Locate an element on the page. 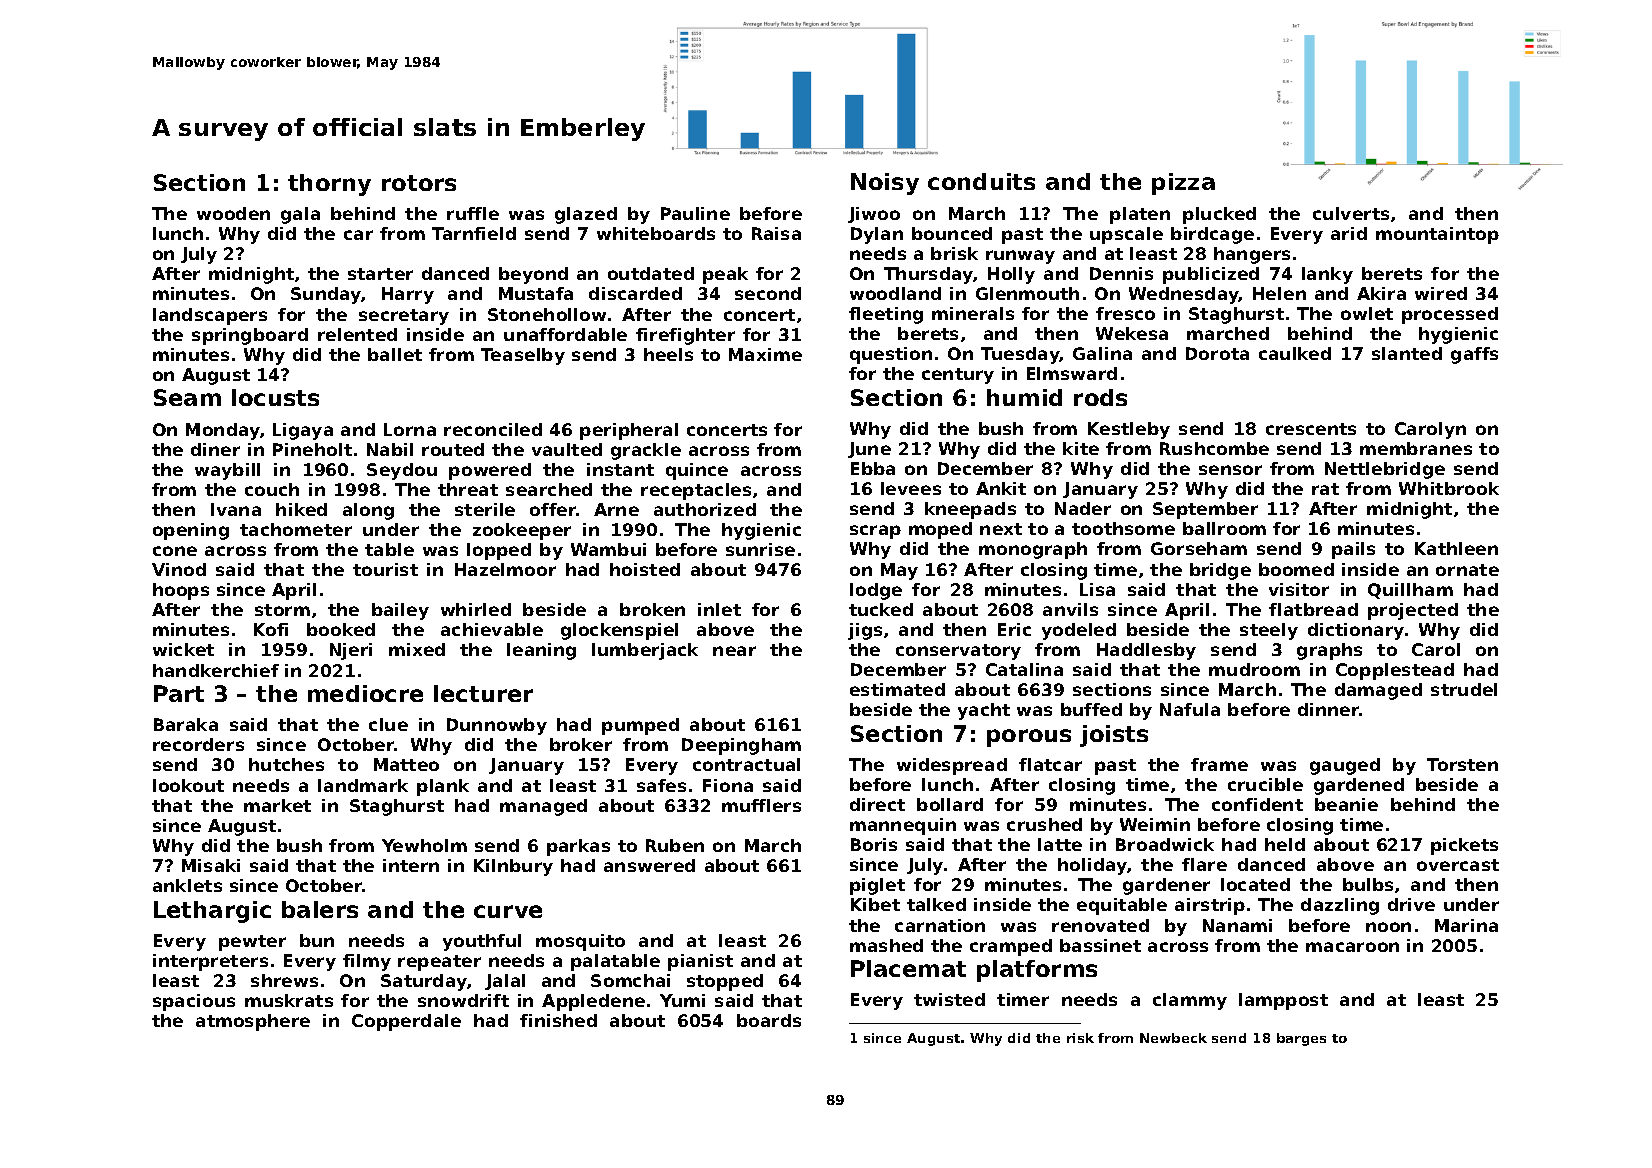 This document has width=1652, height=1168. processed is located at coordinates (1450, 315).
